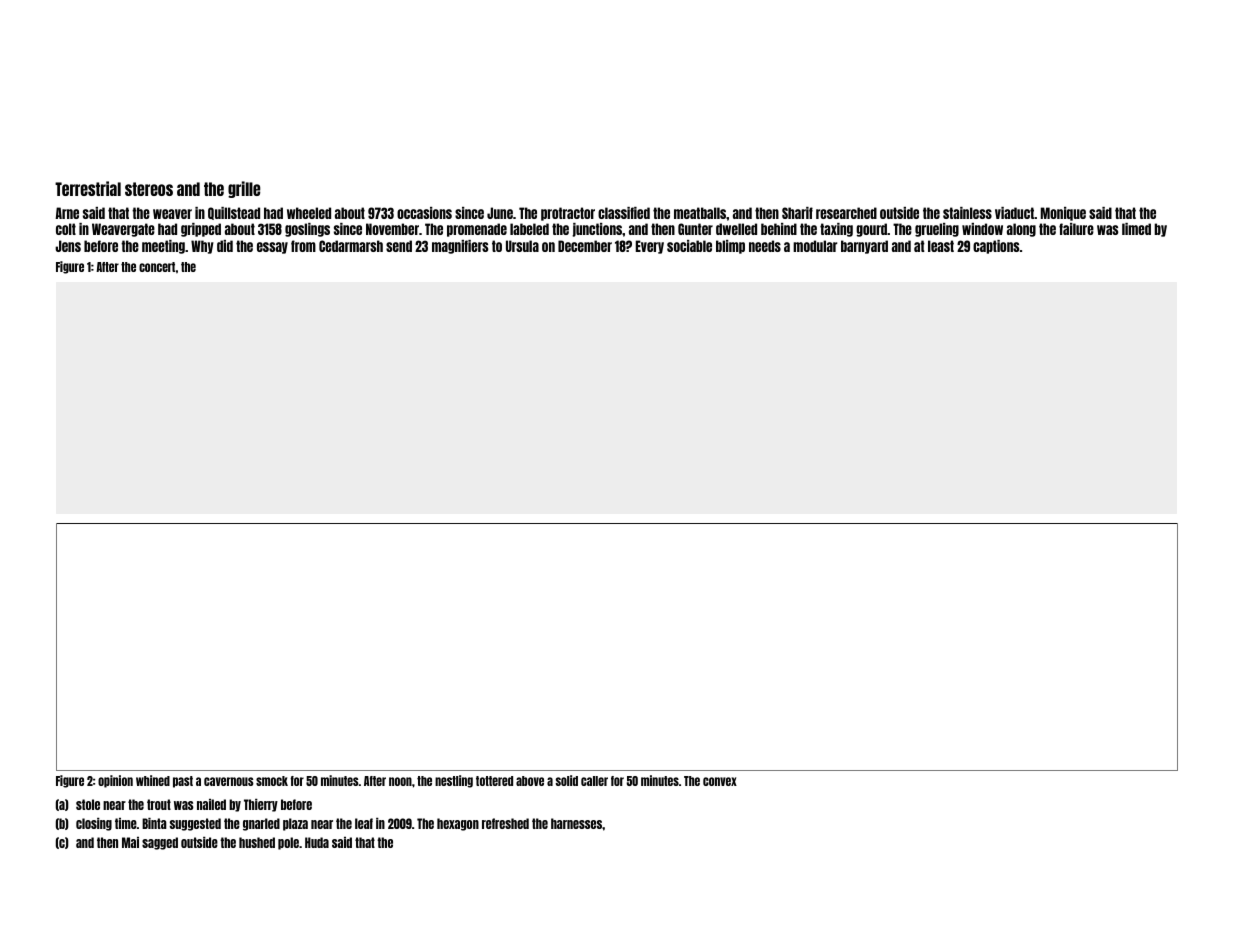 This document has width=1233, height=952. What do you see at coordinates (594, 781) in the document?
I see `caller` at bounding box center [594, 781].
